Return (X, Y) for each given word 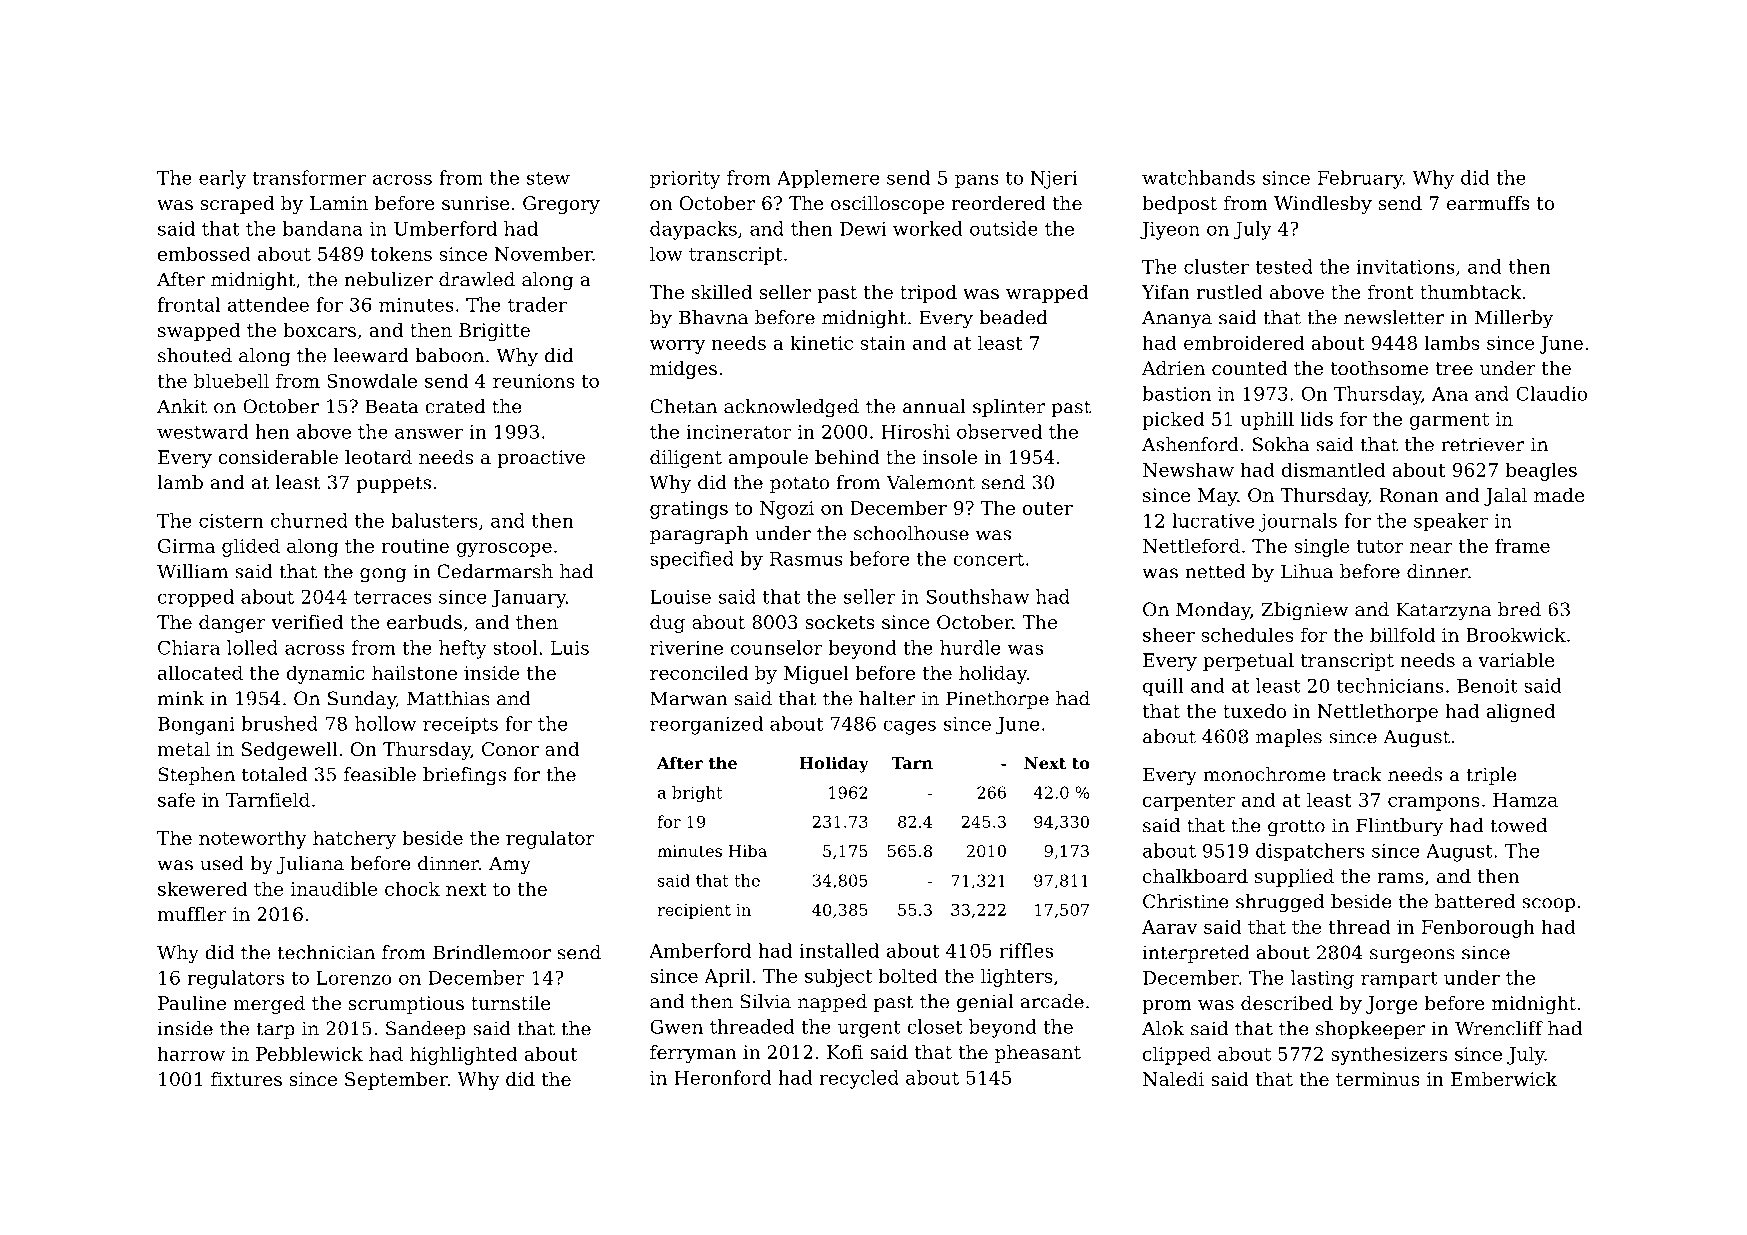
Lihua (1307, 571)
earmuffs (1488, 203)
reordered (999, 203)
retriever (1483, 444)
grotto (1296, 828)
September (396, 1081)
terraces (393, 597)
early (222, 179)
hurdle (970, 647)
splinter (1009, 408)
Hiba (748, 850)
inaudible (334, 888)
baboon (449, 355)
